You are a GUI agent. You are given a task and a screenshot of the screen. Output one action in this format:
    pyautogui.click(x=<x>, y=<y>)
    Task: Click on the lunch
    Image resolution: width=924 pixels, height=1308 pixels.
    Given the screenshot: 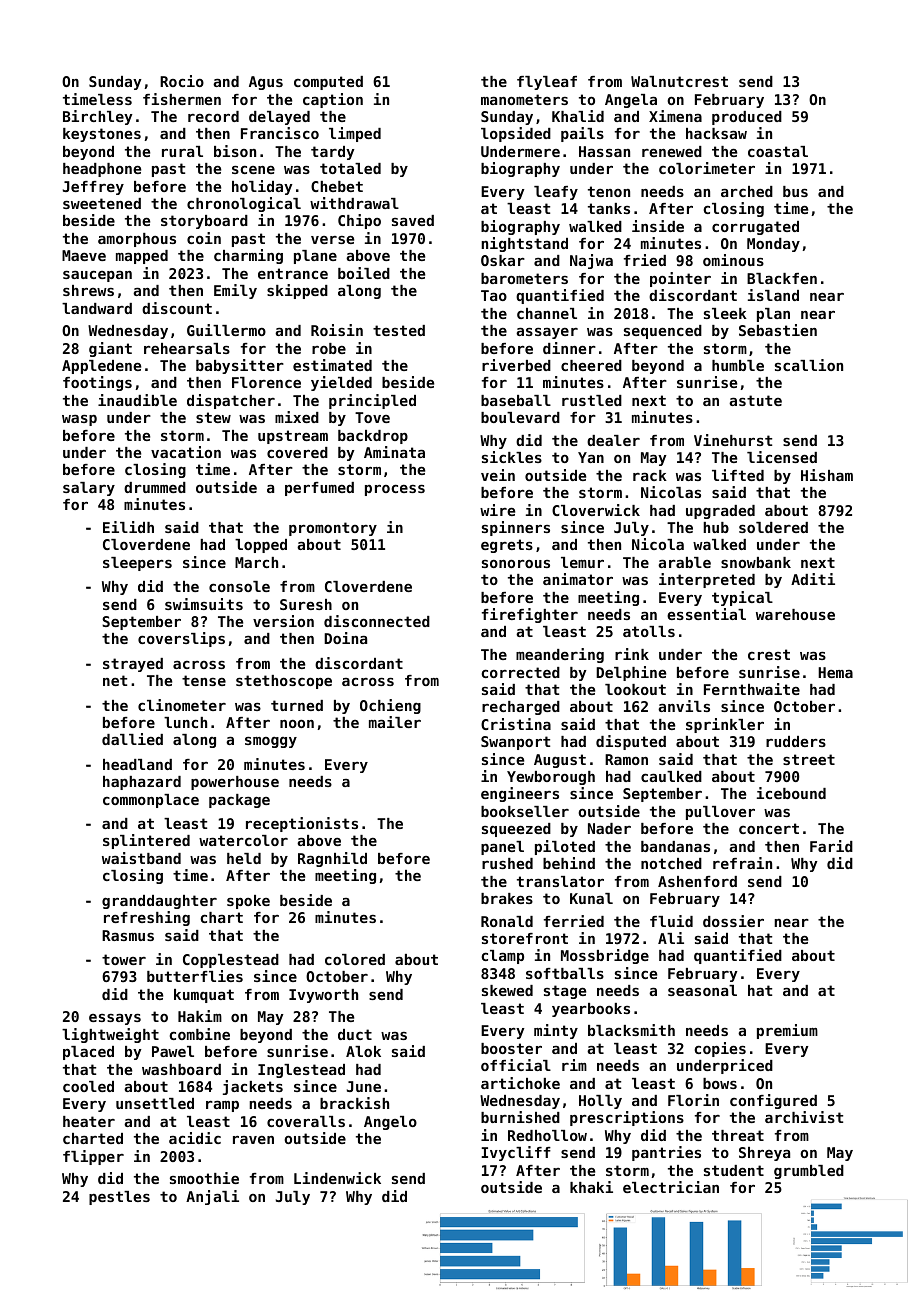 What is the action you would take?
    pyautogui.click(x=185, y=722)
